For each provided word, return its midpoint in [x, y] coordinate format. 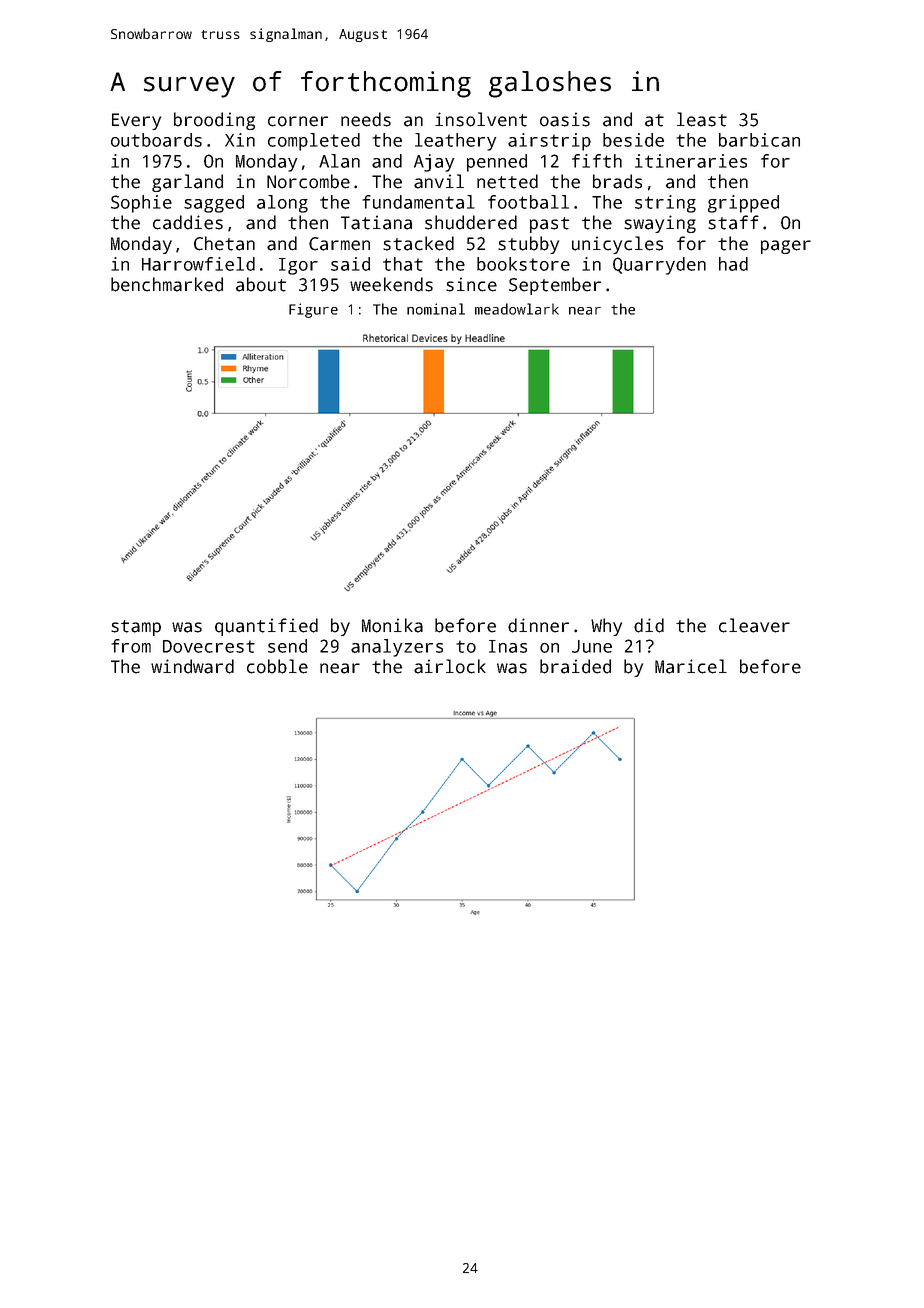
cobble [277, 666]
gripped [743, 204]
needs [366, 119]
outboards [156, 140]
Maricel [691, 666]
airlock [450, 666]
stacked [418, 243]
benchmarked [167, 284]
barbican [759, 140]
